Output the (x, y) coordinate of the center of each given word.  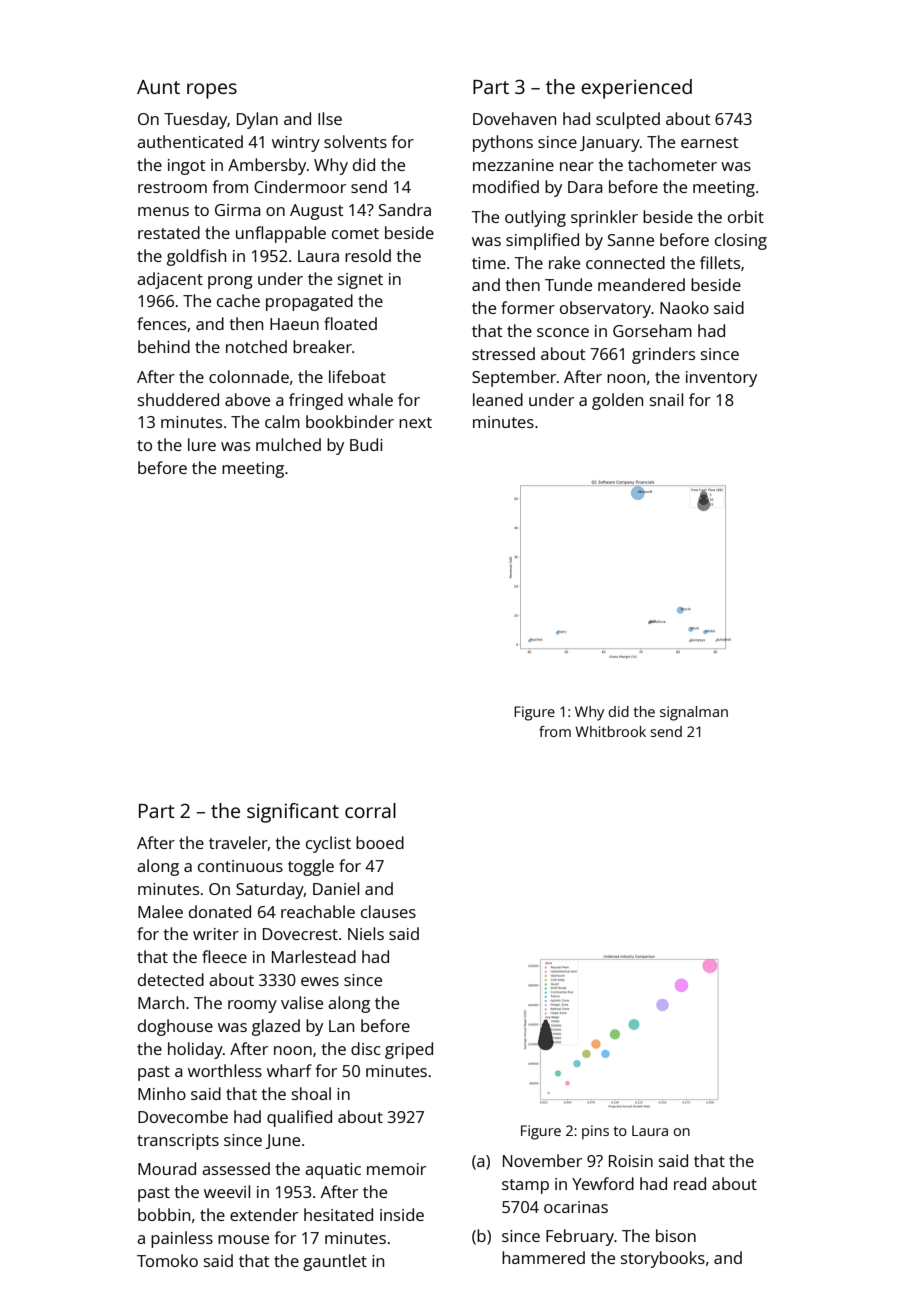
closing (741, 241)
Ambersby (267, 166)
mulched (288, 444)
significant (293, 813)
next (415, 422)
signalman (694, 713)
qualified (299, 1118)
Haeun (294, 324)
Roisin (631, 1161)
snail (666, 399)
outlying (535, 218)
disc (365, 1048)
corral (370, 810)
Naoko (684, 307)
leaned (498, 399)
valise (302, 1002)
